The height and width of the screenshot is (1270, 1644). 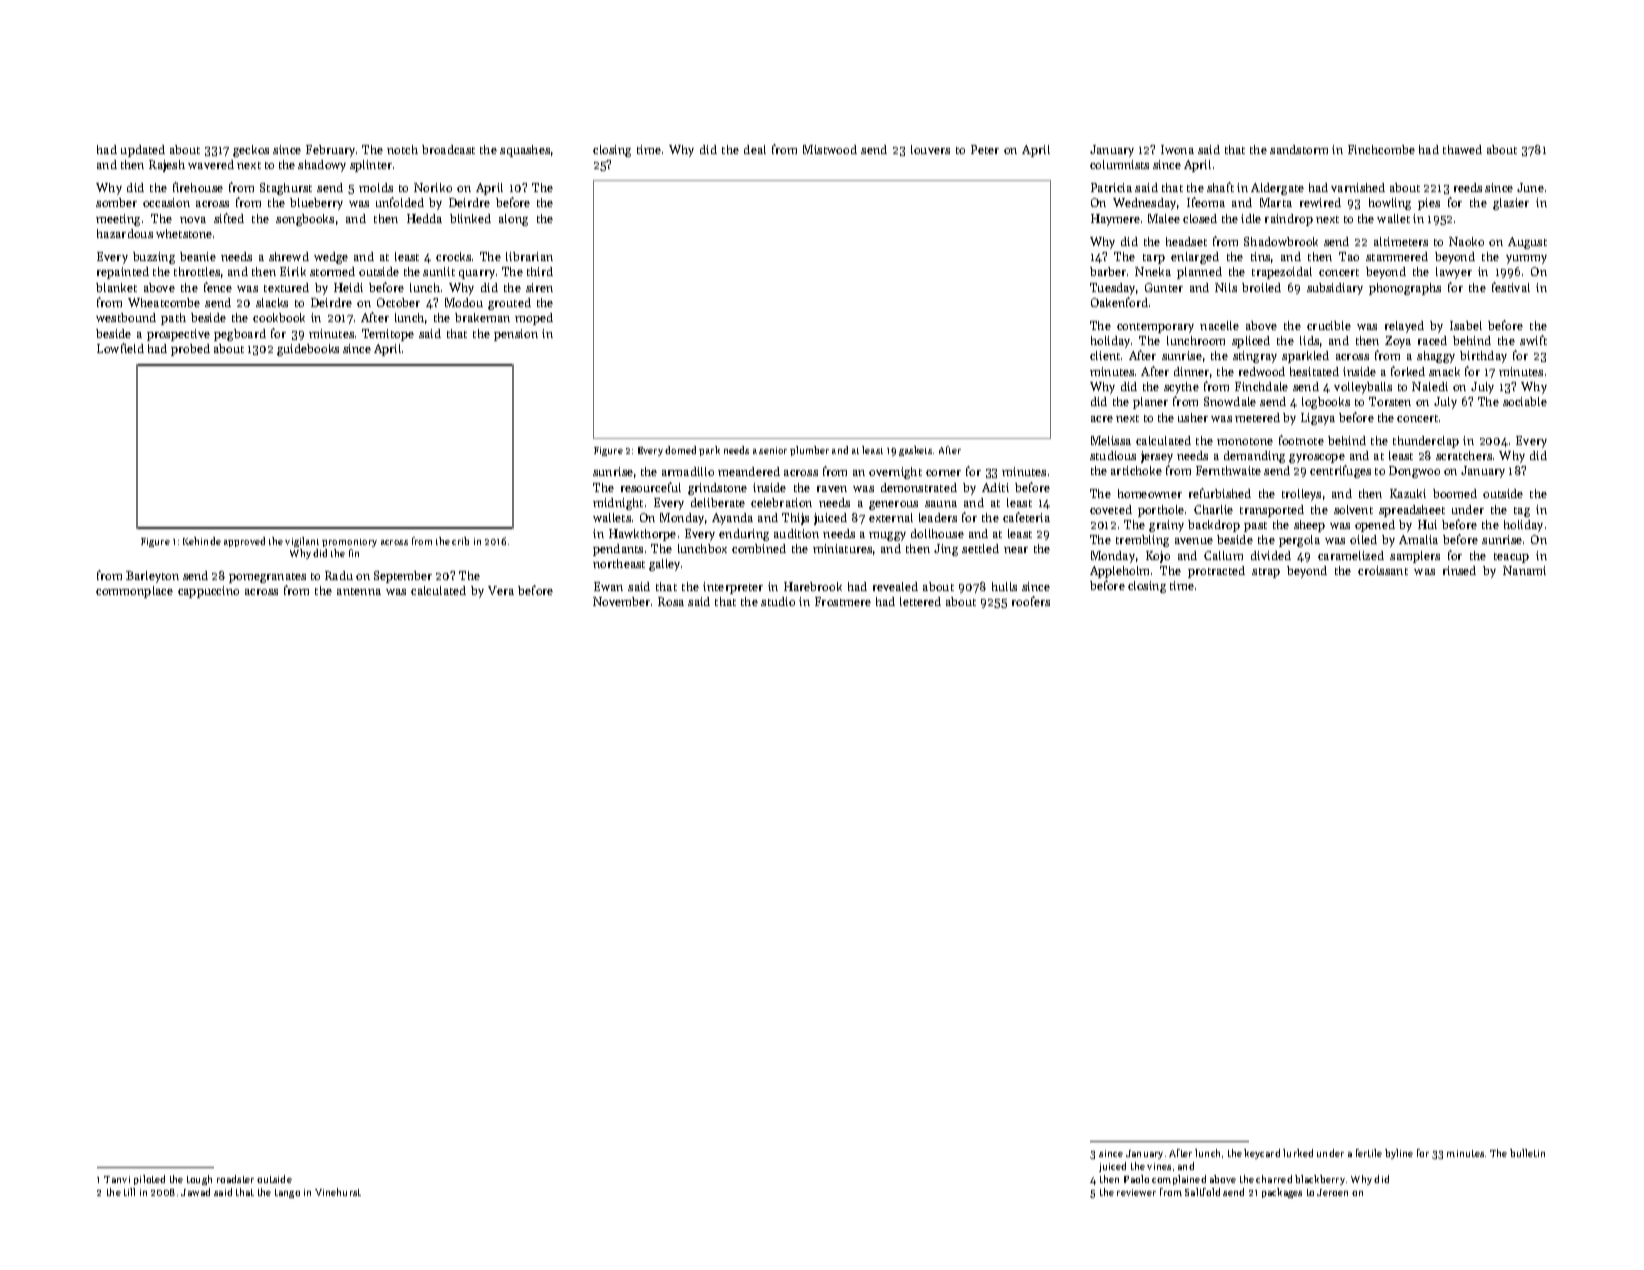 I want to click on keycard, so click(x=1262, y=1154).
